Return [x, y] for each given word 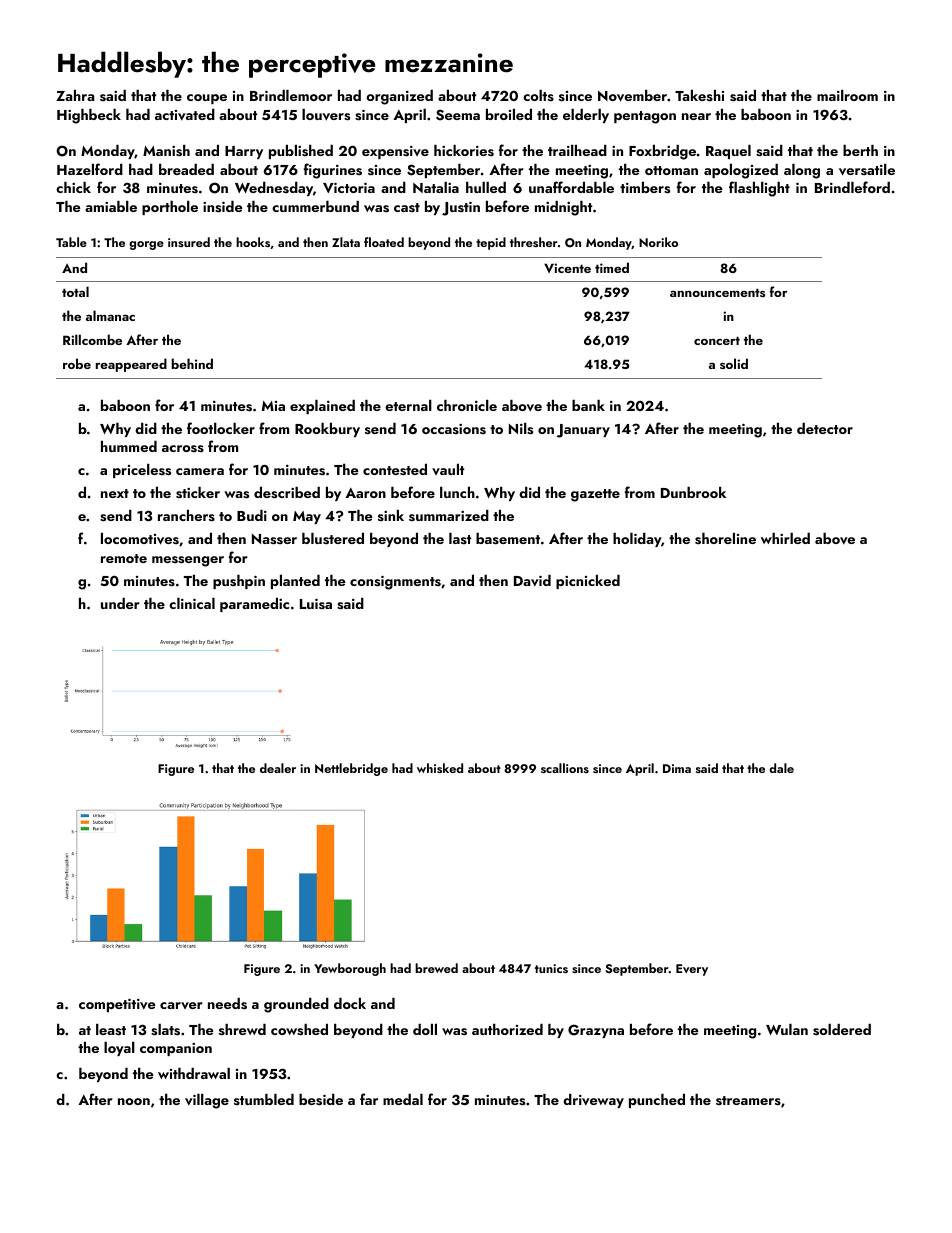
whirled [785, 538]
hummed [129, 446]
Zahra [75, 95]
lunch [457, 492]
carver [181, 1005]
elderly [586, 116]
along [802, 171]
